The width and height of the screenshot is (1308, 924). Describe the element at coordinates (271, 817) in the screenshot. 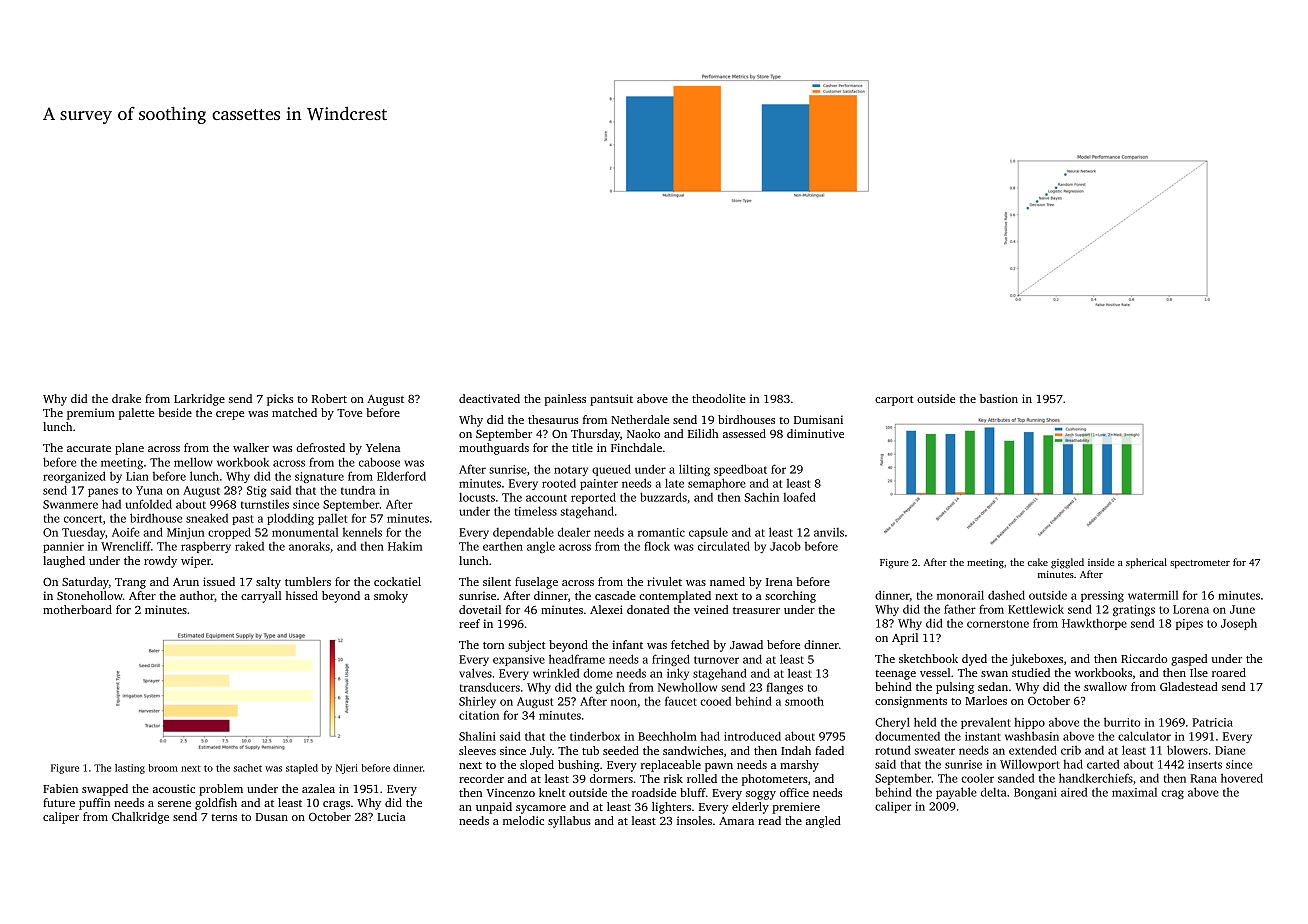

I see `Dusan` at that location.
